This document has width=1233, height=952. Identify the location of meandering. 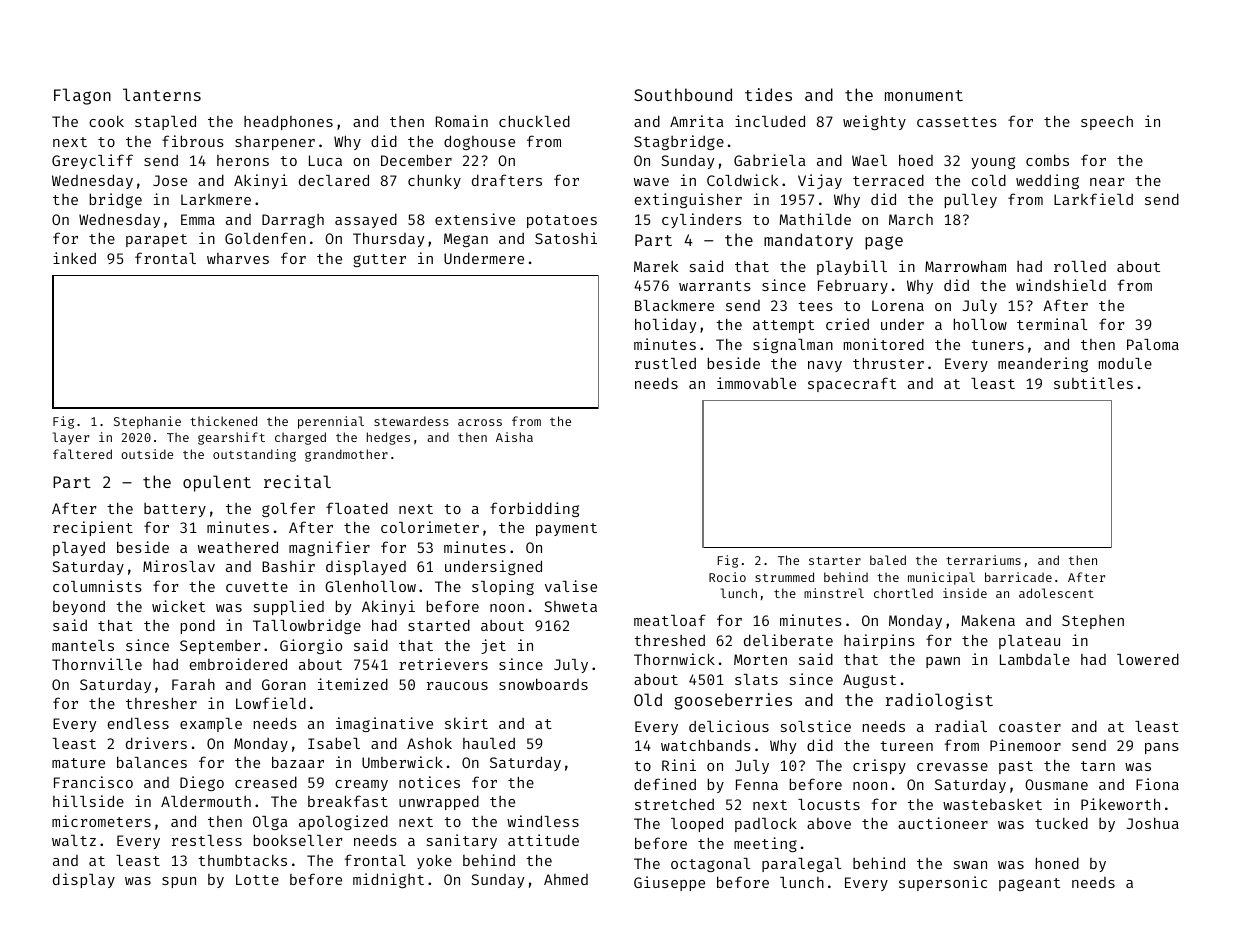
(1043, 364).
